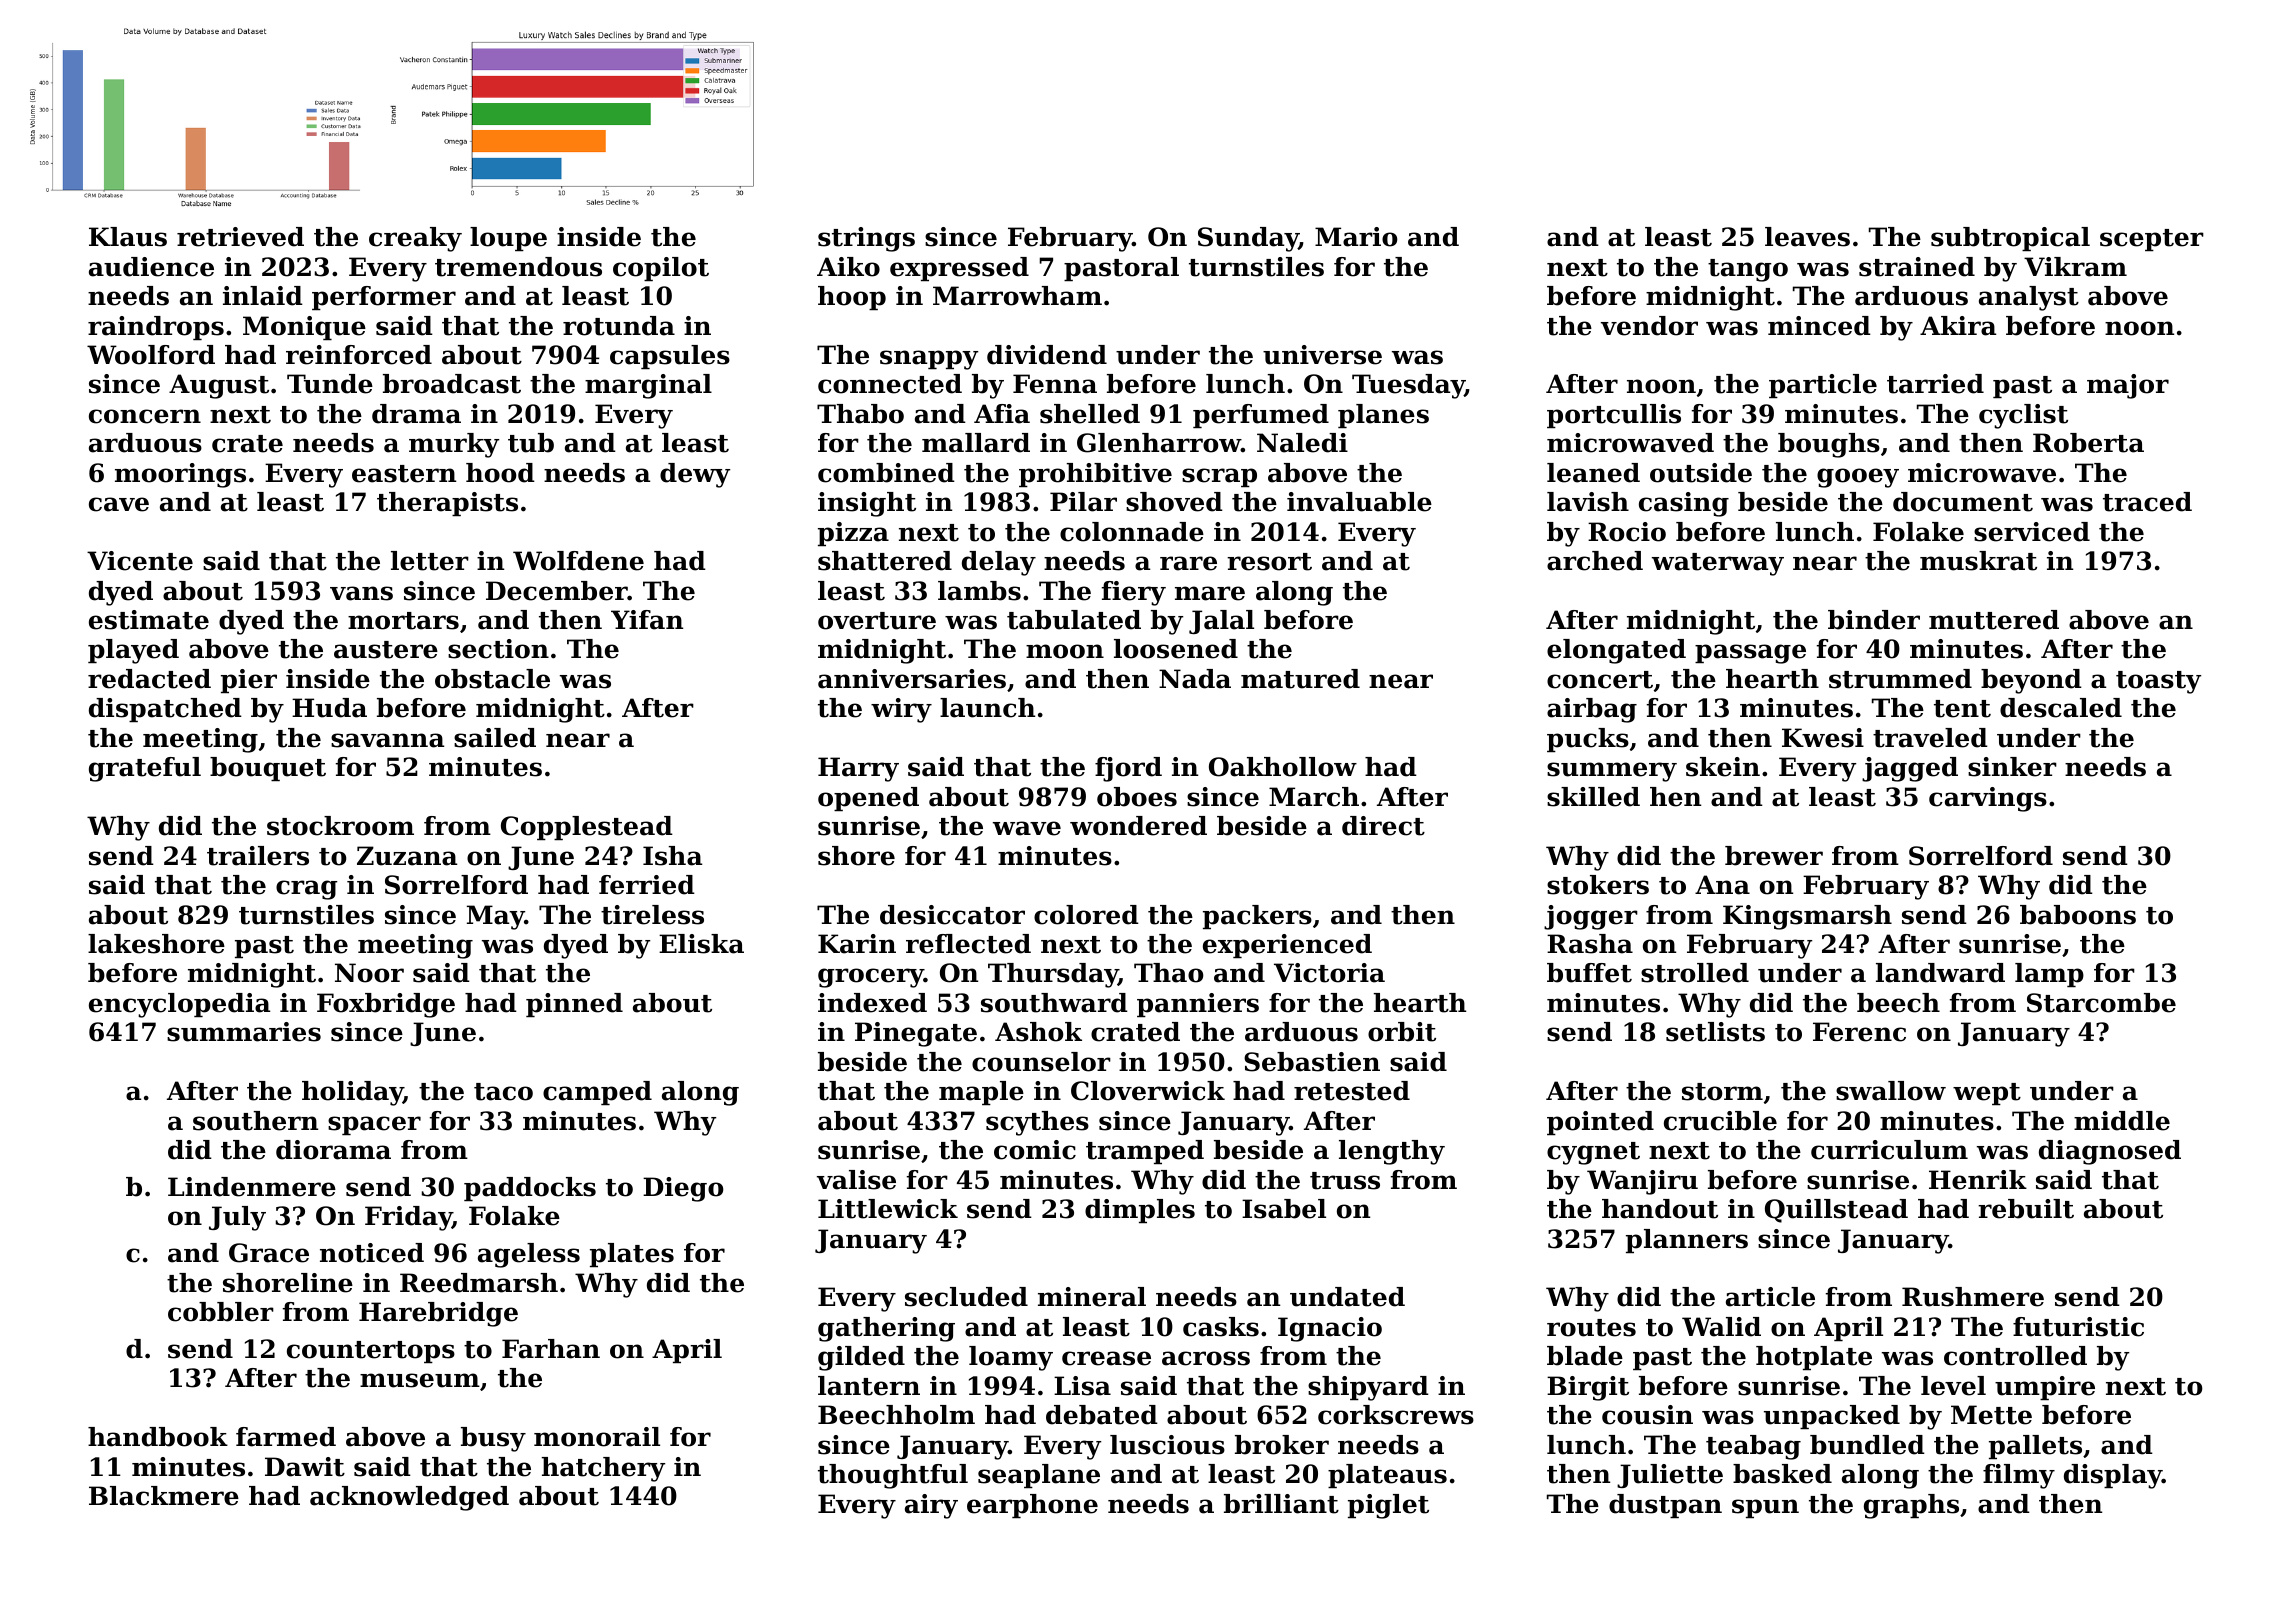  Describe the element at coordinates (1188, 563) in the screenshot. I see `rare` at that location.
